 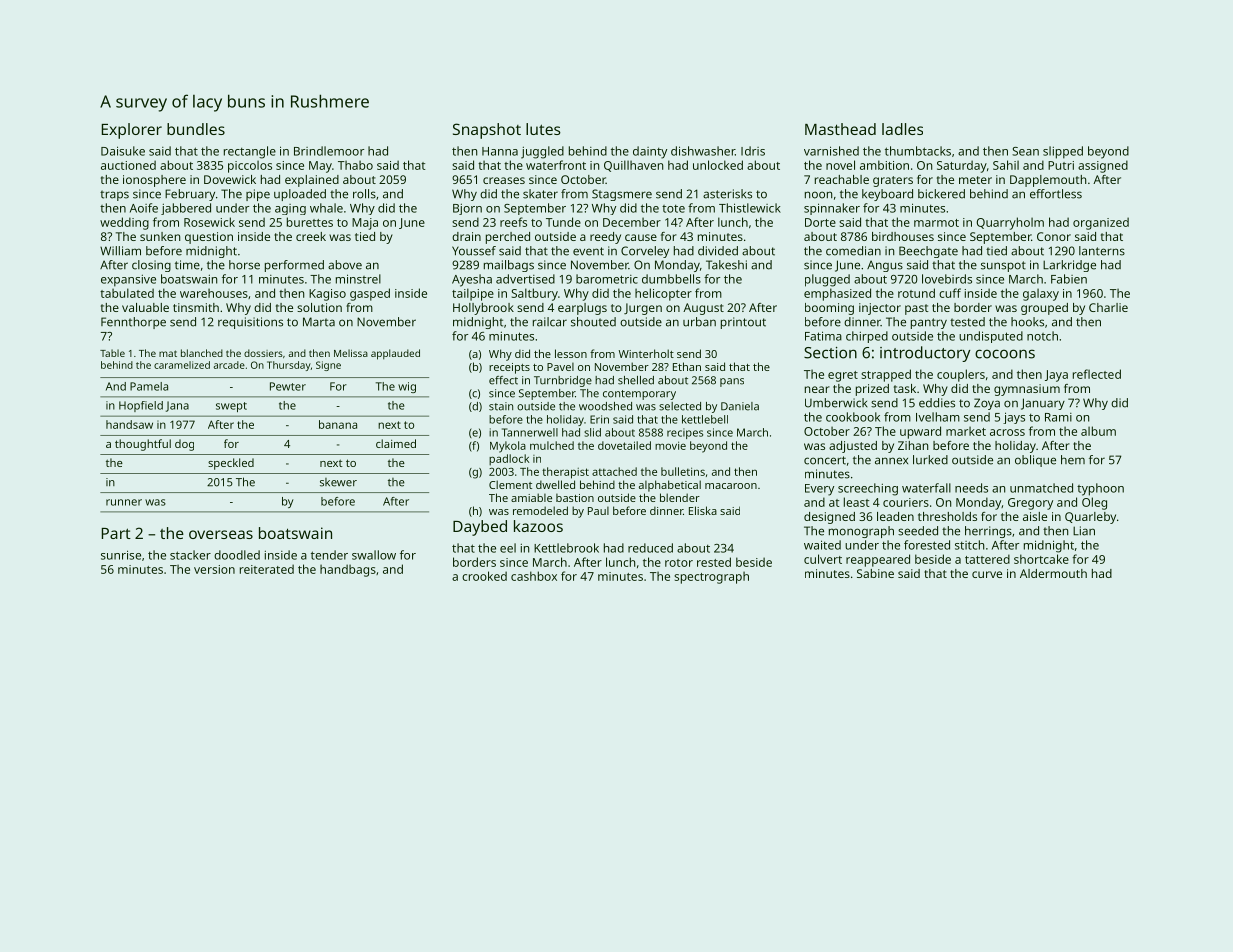 What do you see at coordinates (753, 151) in the screenshot?
I see `Idris` at bounding box center [753, 151].
